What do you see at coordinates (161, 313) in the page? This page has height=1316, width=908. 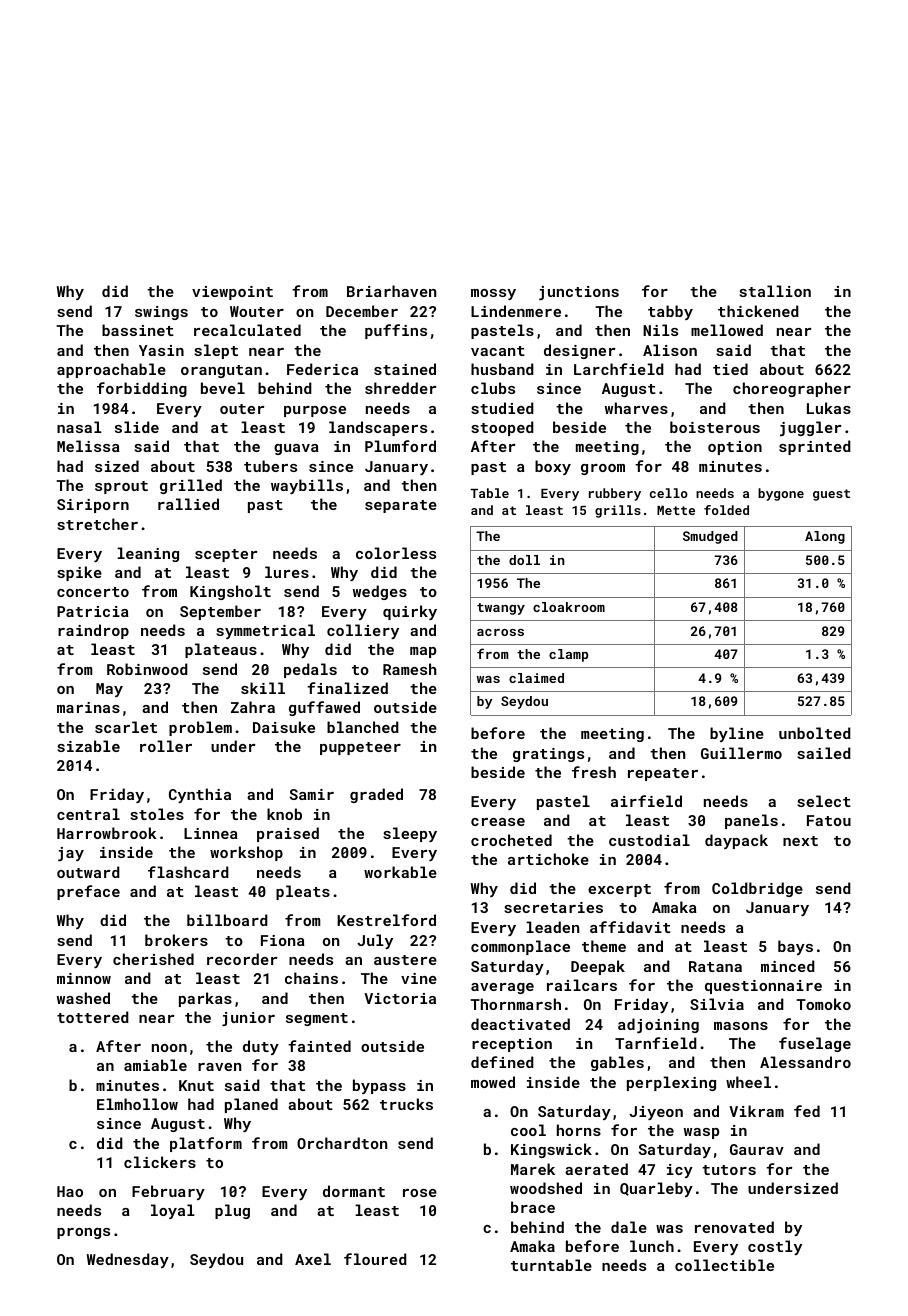 I see `swings` at bounding box center [161, 313].
